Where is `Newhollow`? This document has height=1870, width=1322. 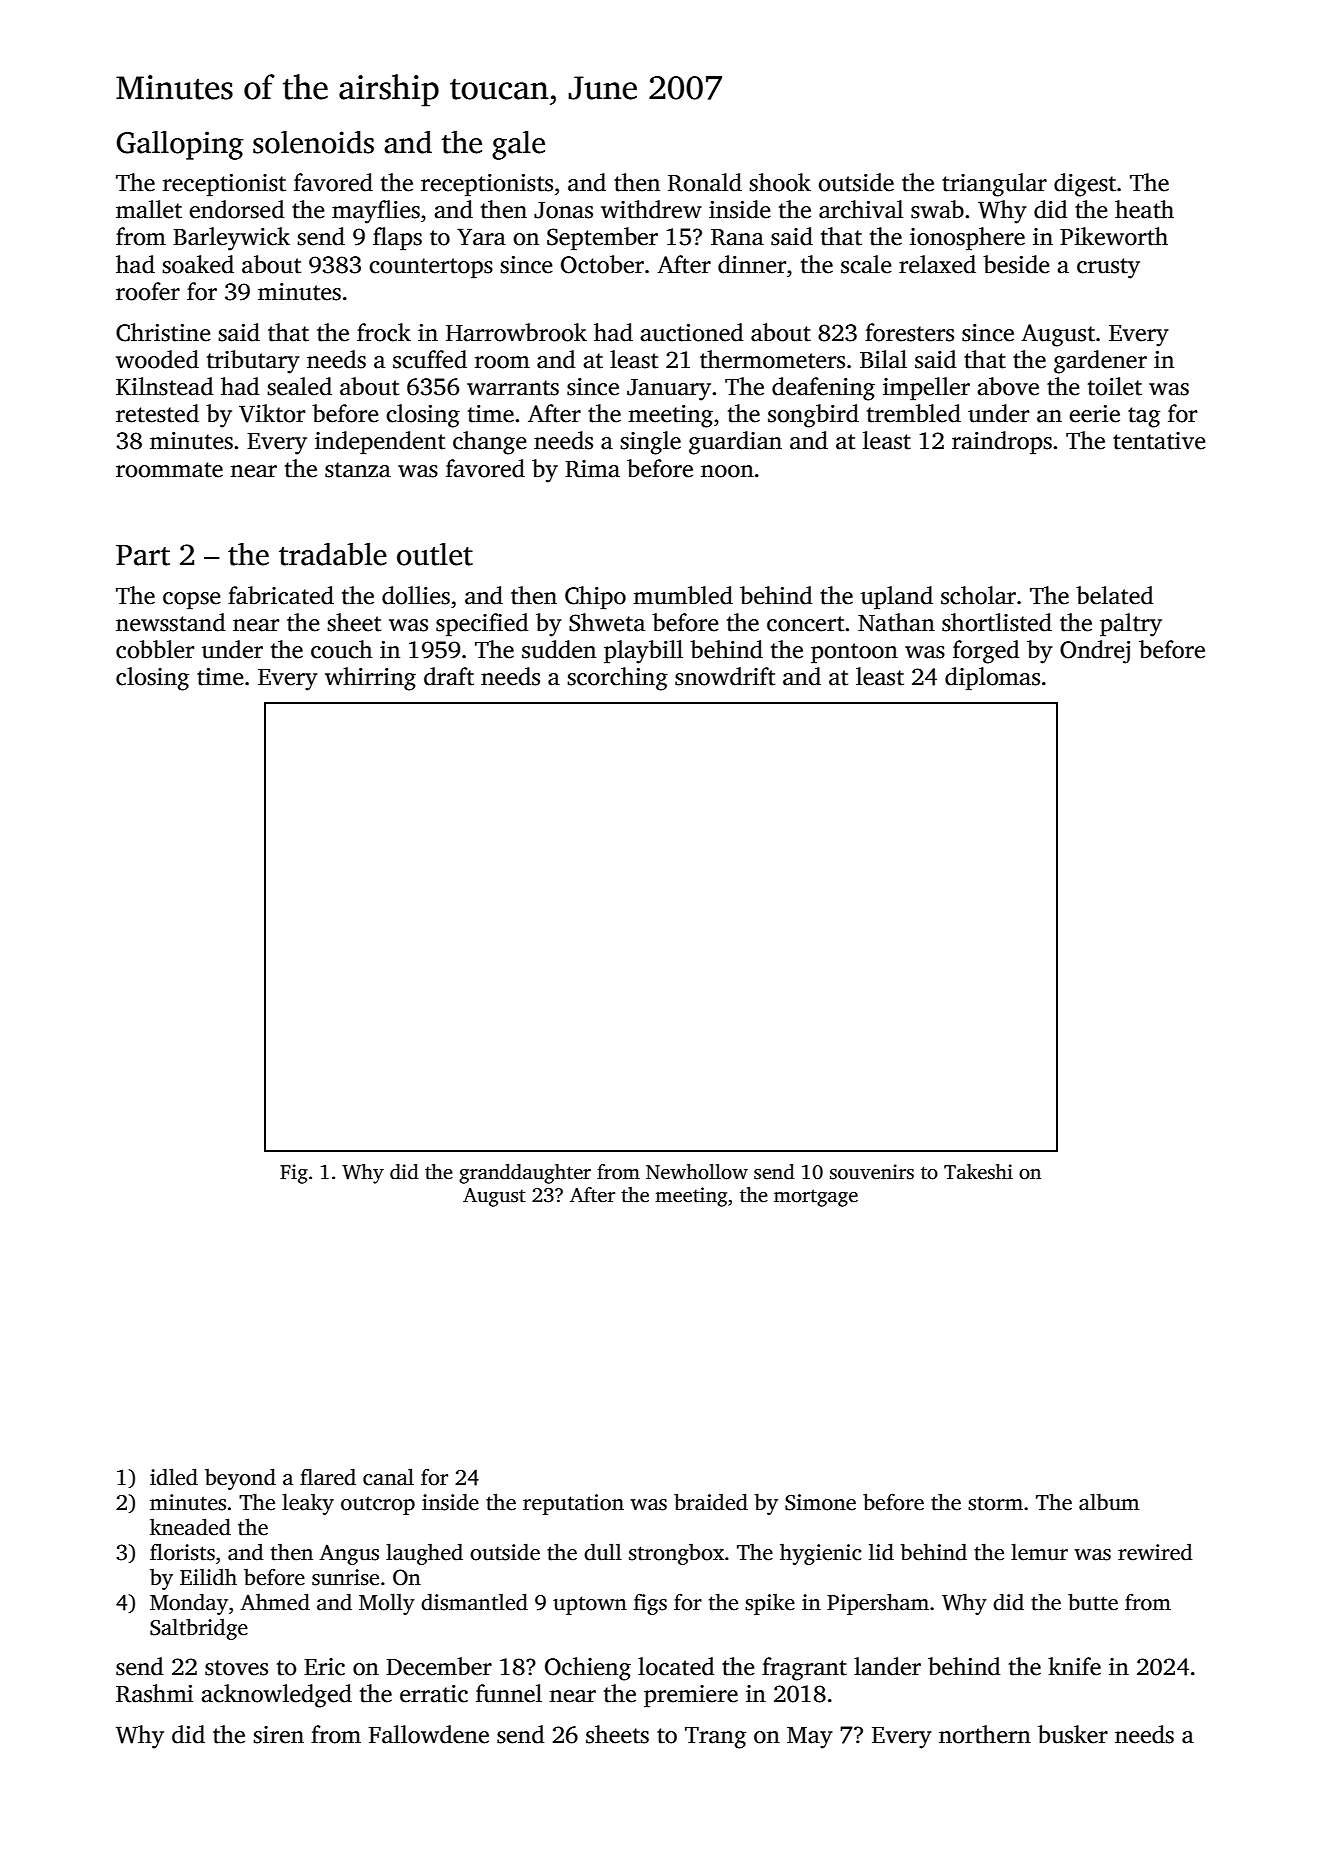
Newhollow is located at coordinates (697, 1172).
